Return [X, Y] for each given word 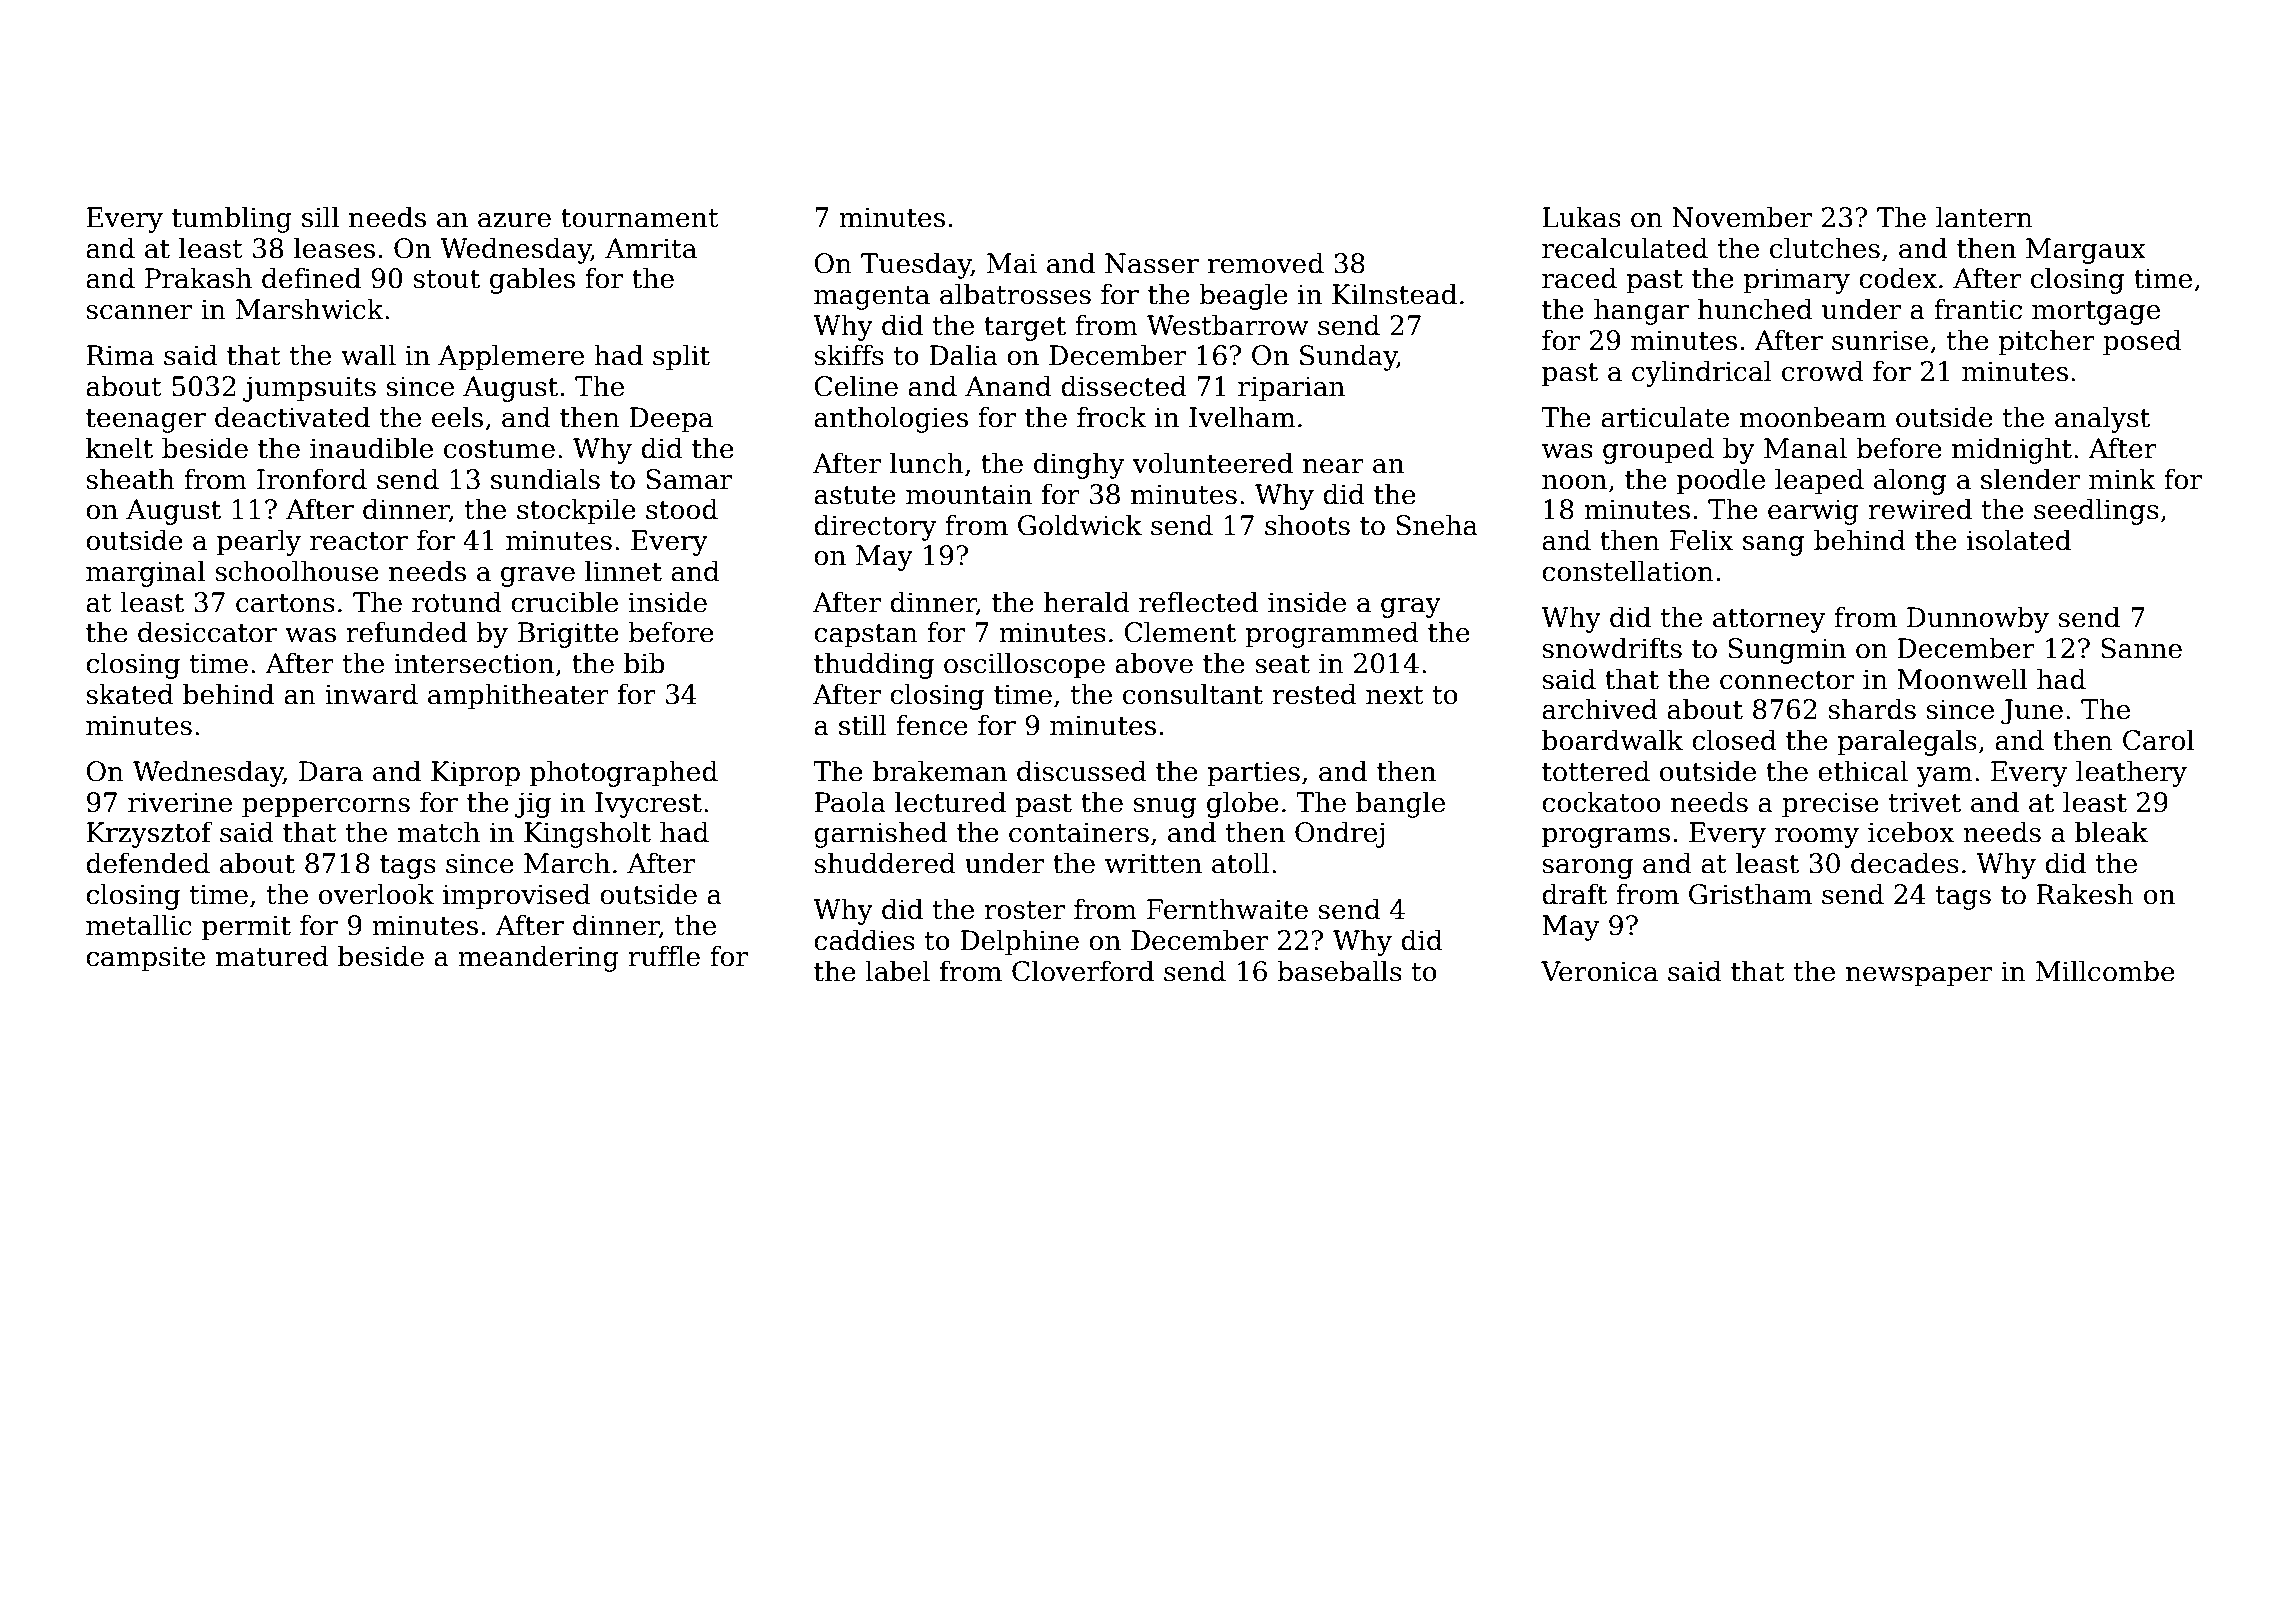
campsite [145, 959]
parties [1253, 774]
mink [2122, 478]
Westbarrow [1228, 325]
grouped [1658, 450]
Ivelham [1242, 417]
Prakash [198, 278]
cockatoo [1601, 802]
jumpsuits [309, 389]
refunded [406, 632]
